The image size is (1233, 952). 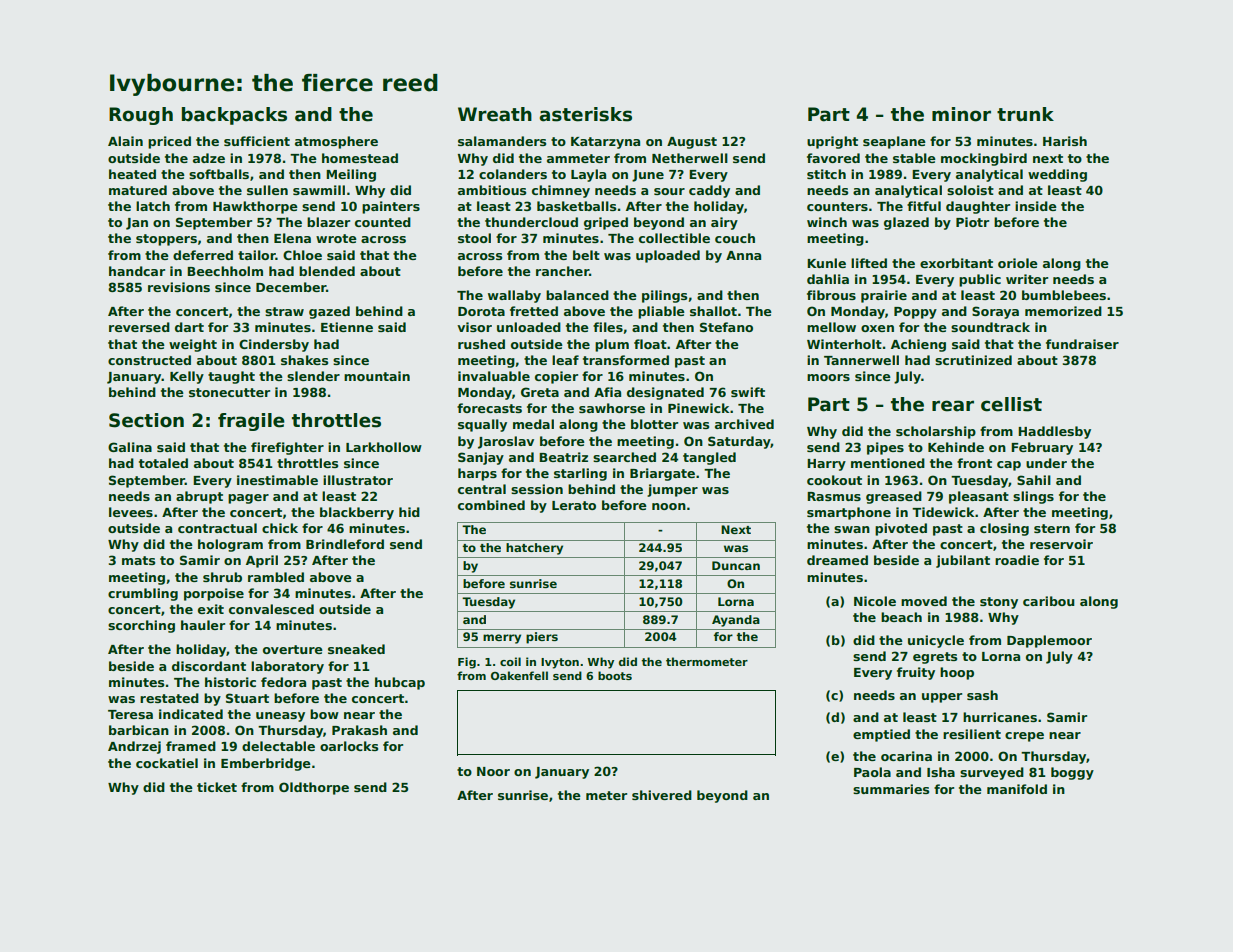 What do you see at coordinates (832, 142) in the screenshot?
I see `upright` at bounding box center [832, 142].
